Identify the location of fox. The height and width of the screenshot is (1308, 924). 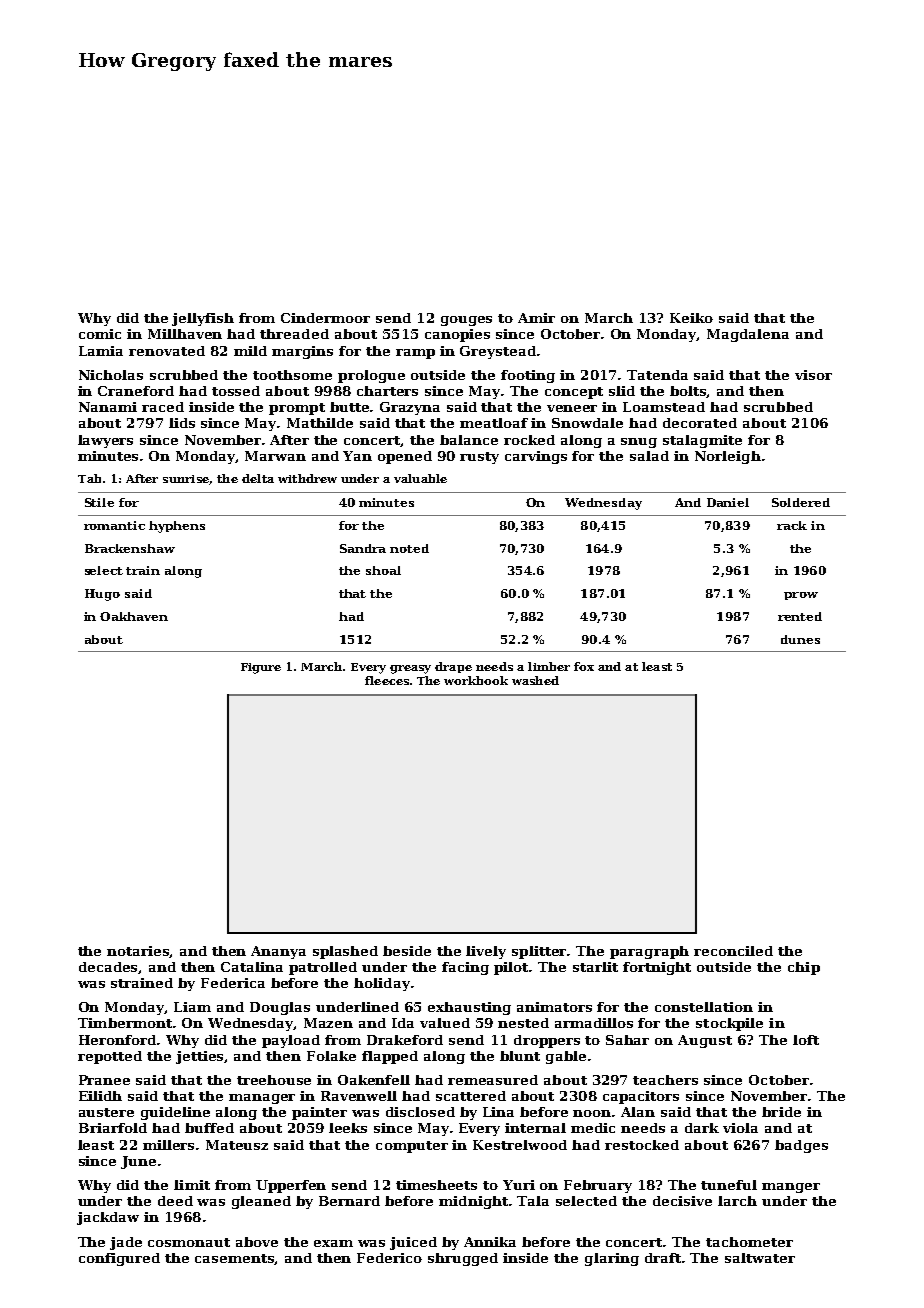
(584, 666).
